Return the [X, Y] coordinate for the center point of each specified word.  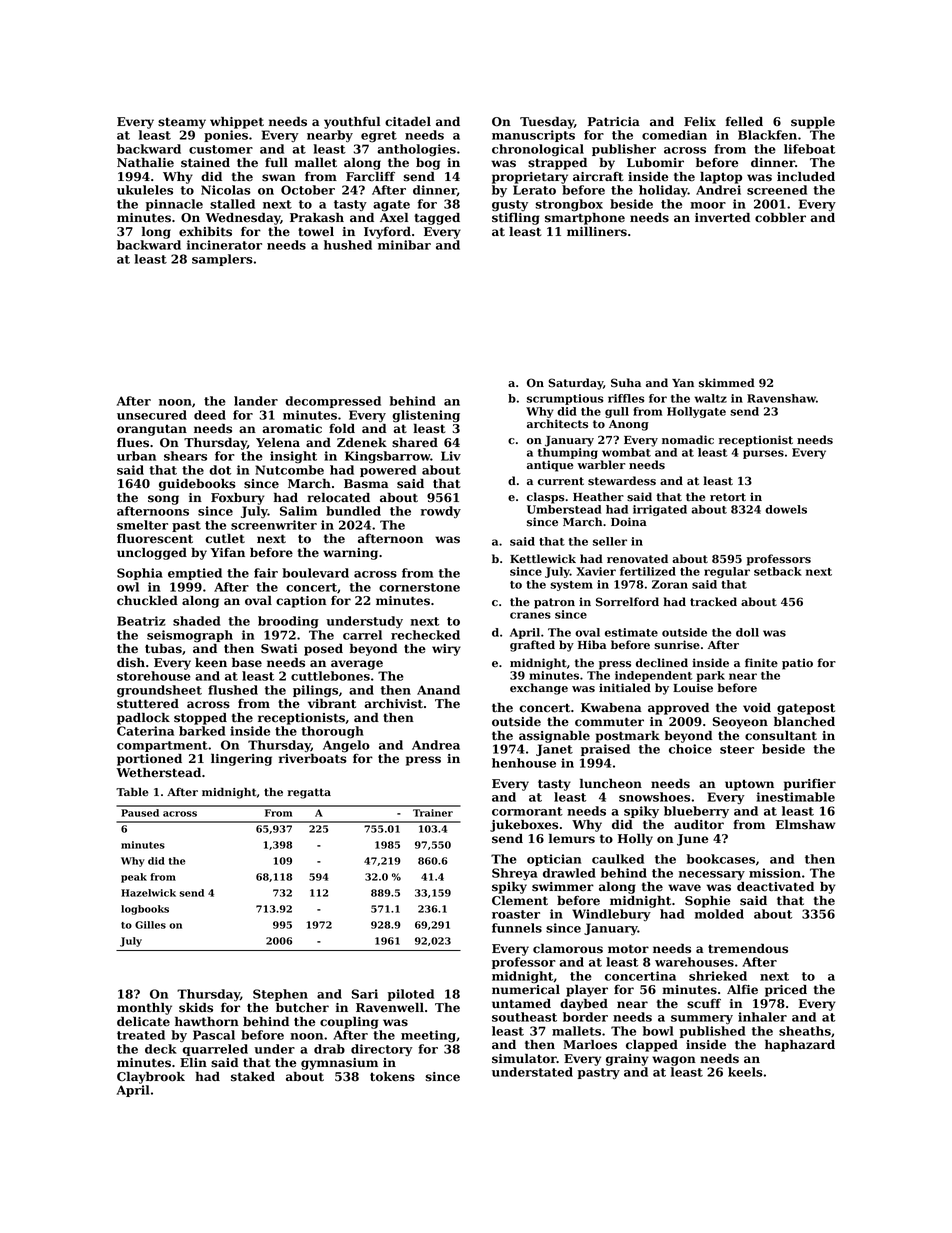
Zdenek [362, 442]
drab [329, 1049]
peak [134, 878]
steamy [182, 123]
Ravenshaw [781, 398]
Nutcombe [289, 470]
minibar [404, 245]
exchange [539, 689]
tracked [713, 602]
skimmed [727, 383]
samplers [222, 260]
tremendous [748, 948]
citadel [408, 121]
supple [813, 123]
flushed [233, 690]
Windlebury [611, 915]
